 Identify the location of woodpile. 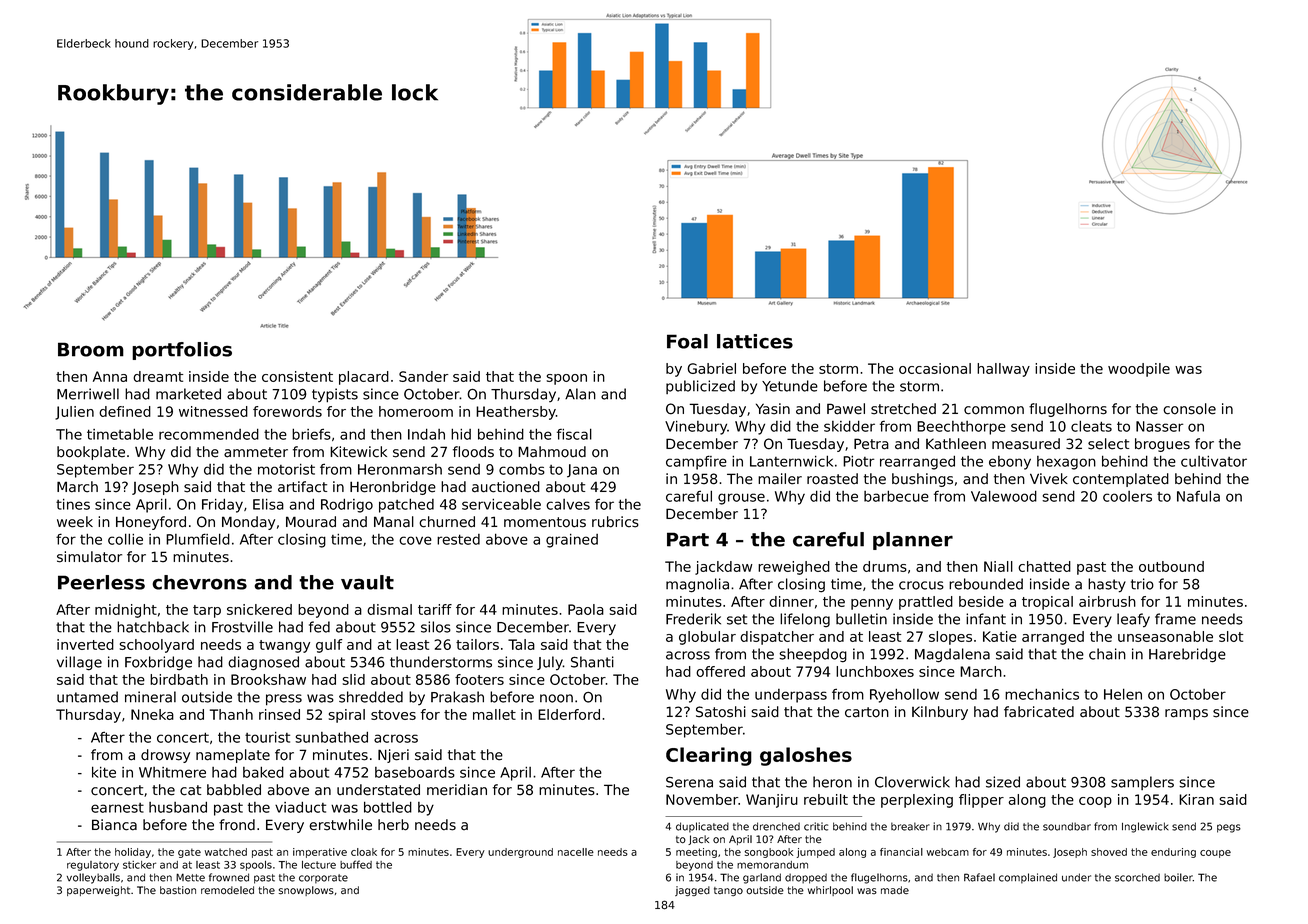
(1139, 370).
